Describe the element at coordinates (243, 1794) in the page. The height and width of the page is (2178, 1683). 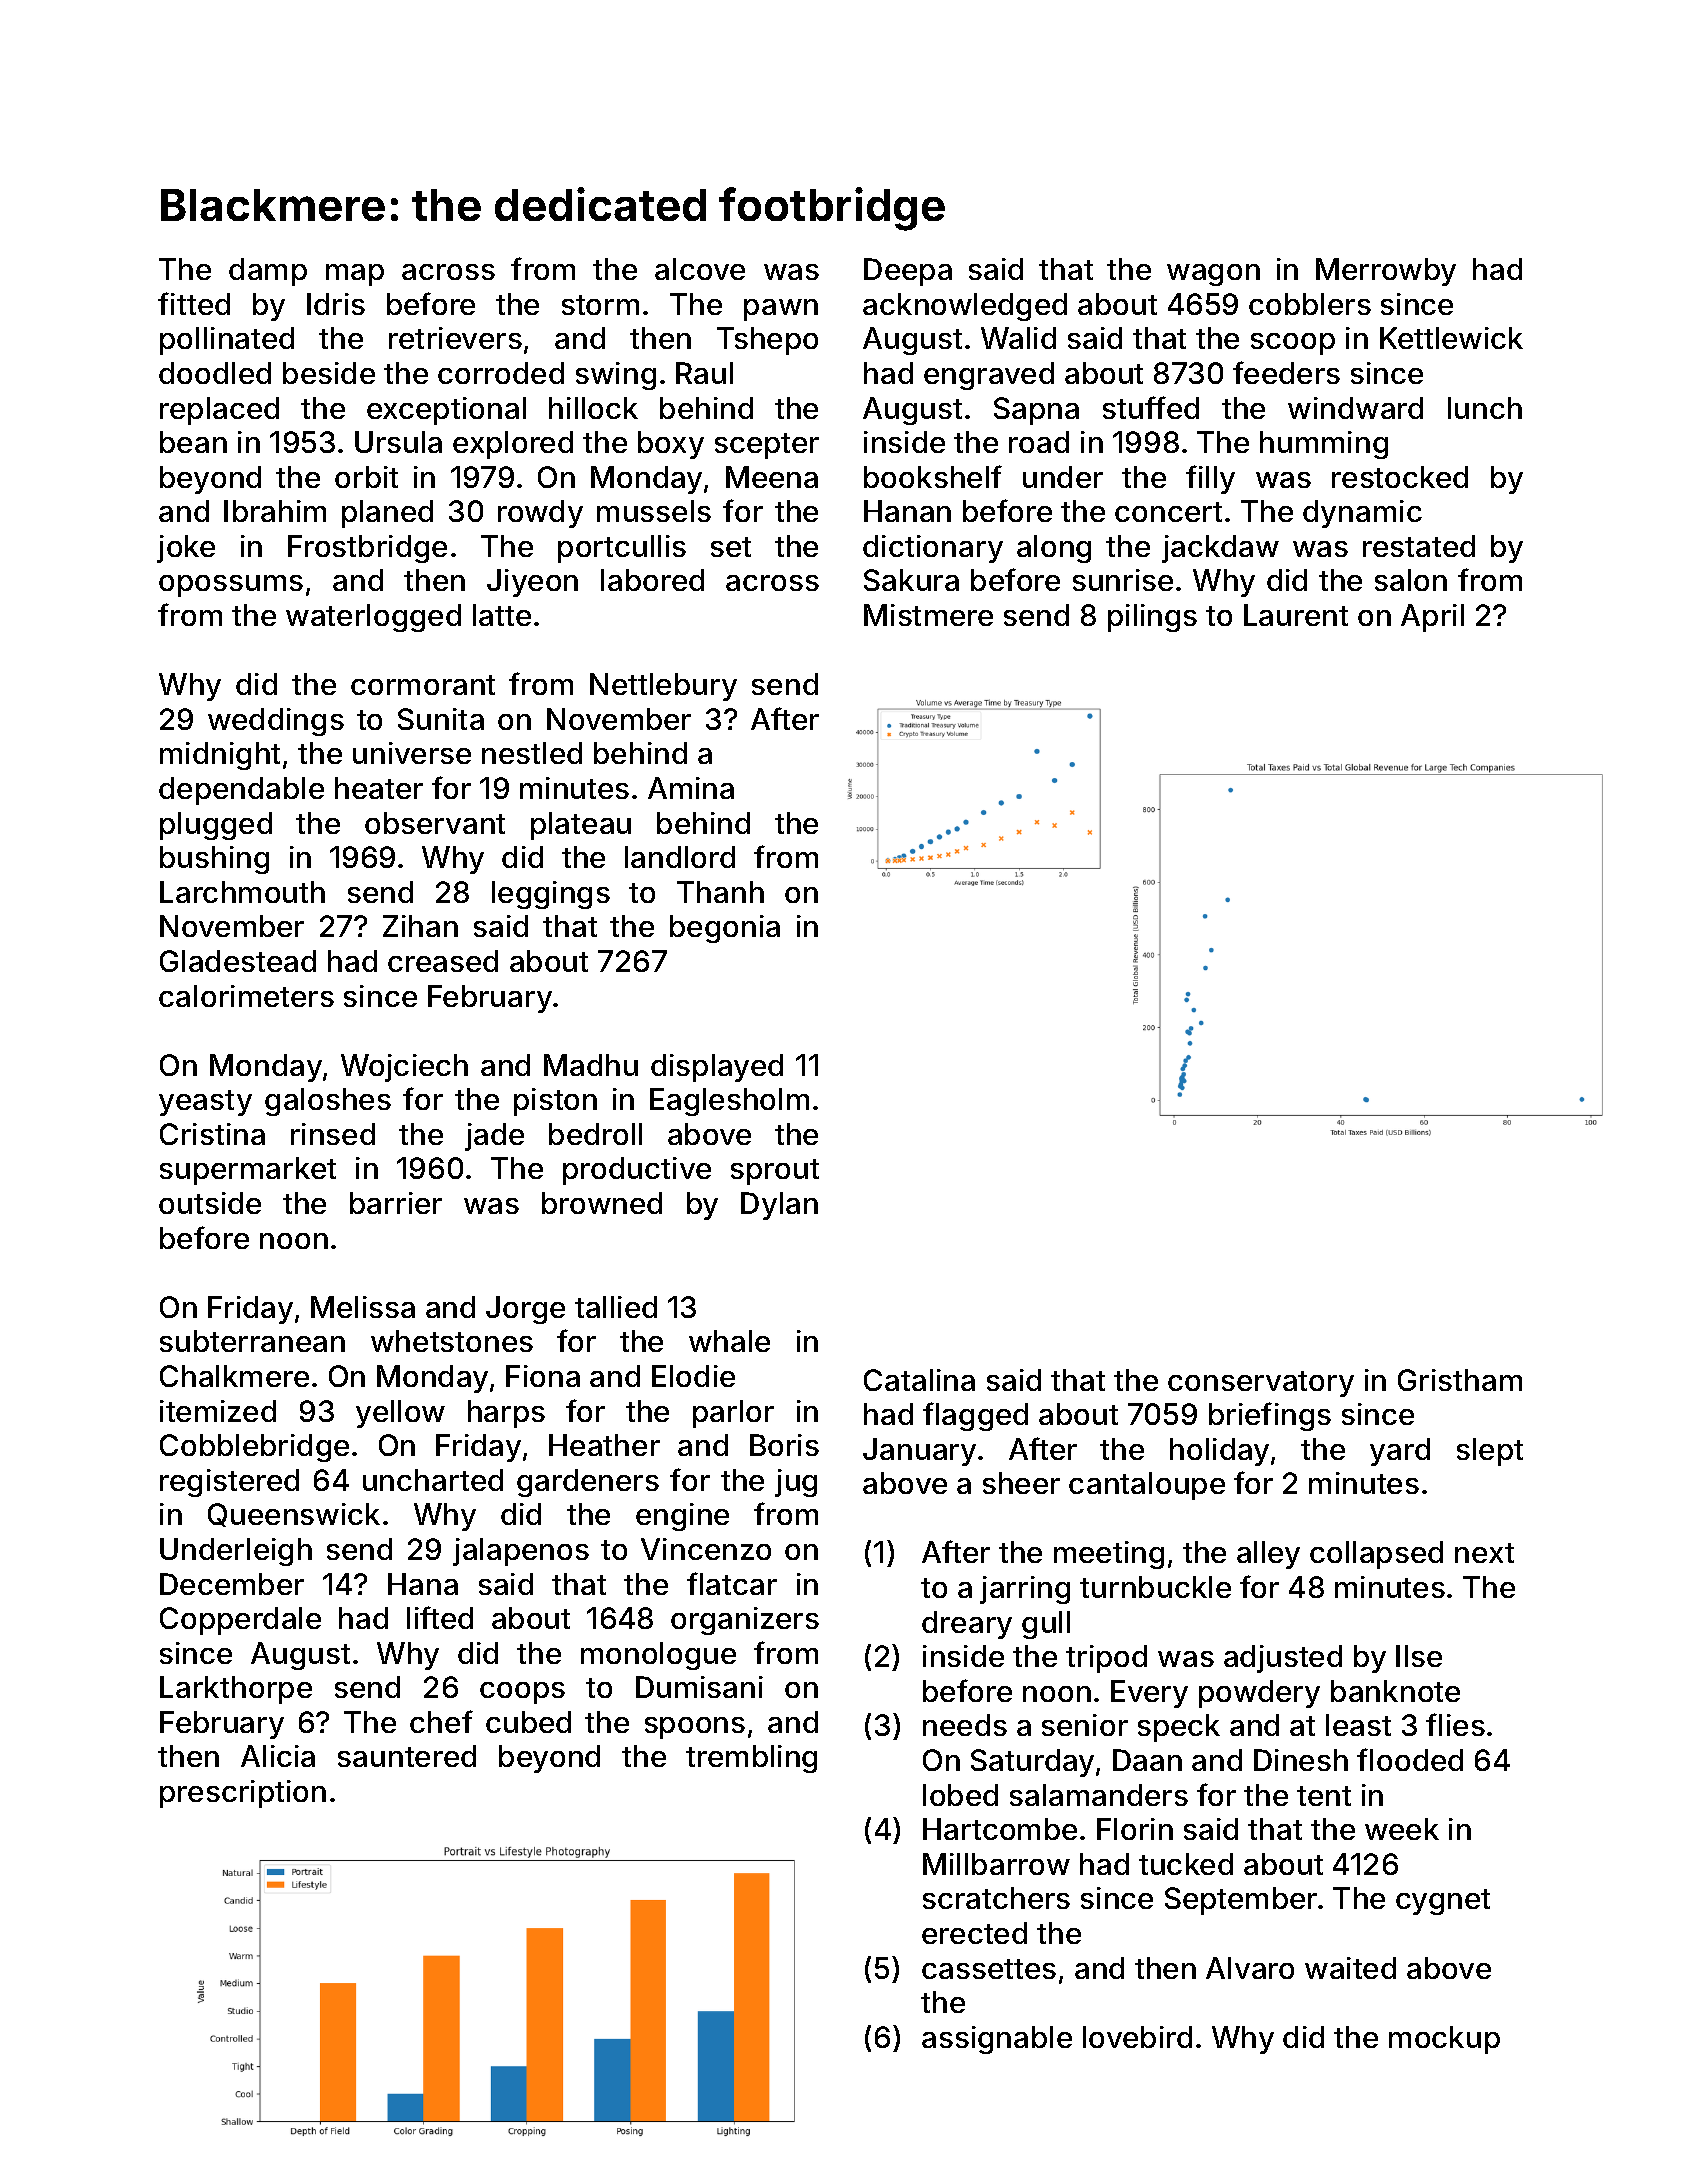
I see `prescription` at that location.
